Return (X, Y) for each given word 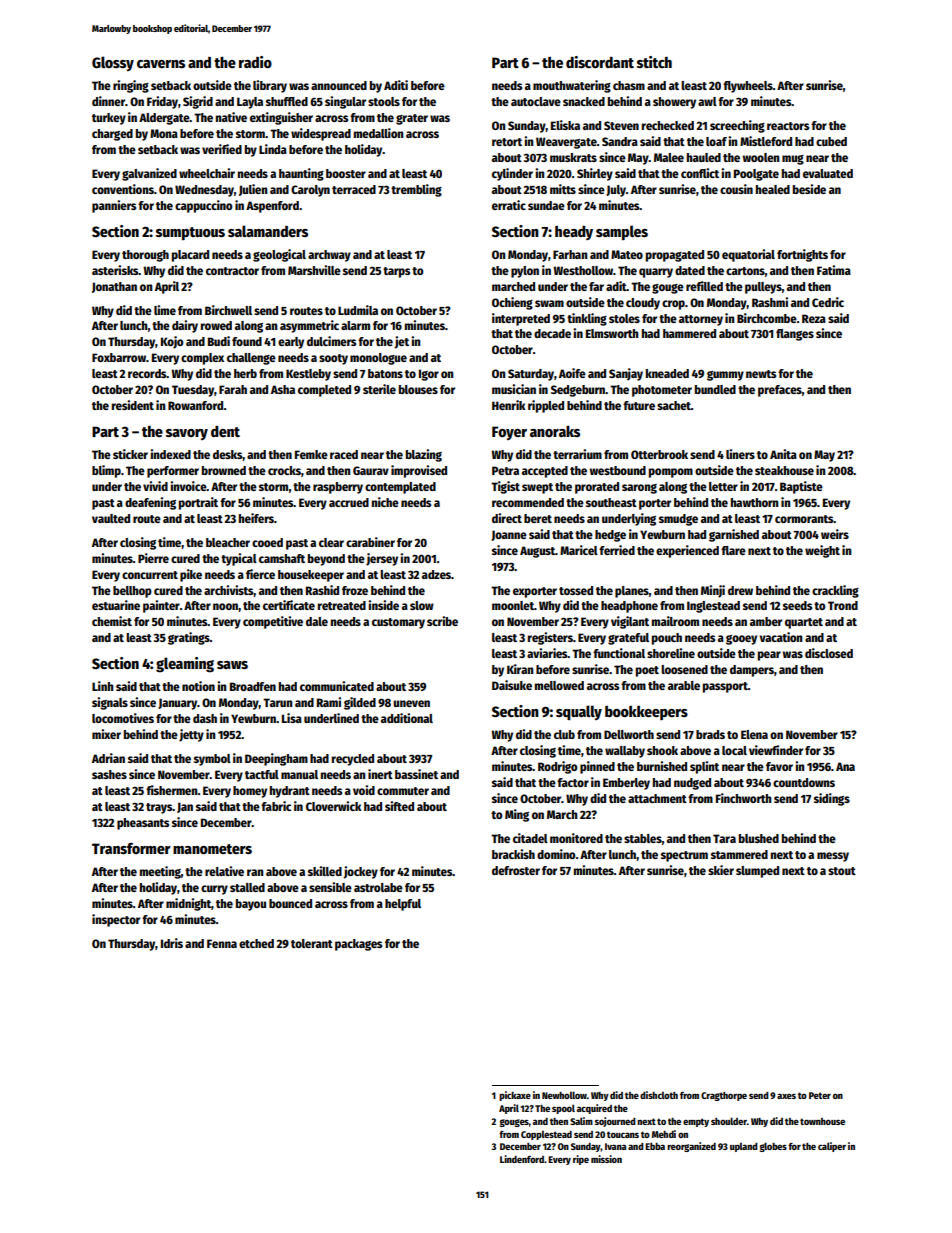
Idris (172, 943)
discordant (600, 62)
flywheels (748, 87)
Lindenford (522, 1159)
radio (255, 62)
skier (721, 870)
